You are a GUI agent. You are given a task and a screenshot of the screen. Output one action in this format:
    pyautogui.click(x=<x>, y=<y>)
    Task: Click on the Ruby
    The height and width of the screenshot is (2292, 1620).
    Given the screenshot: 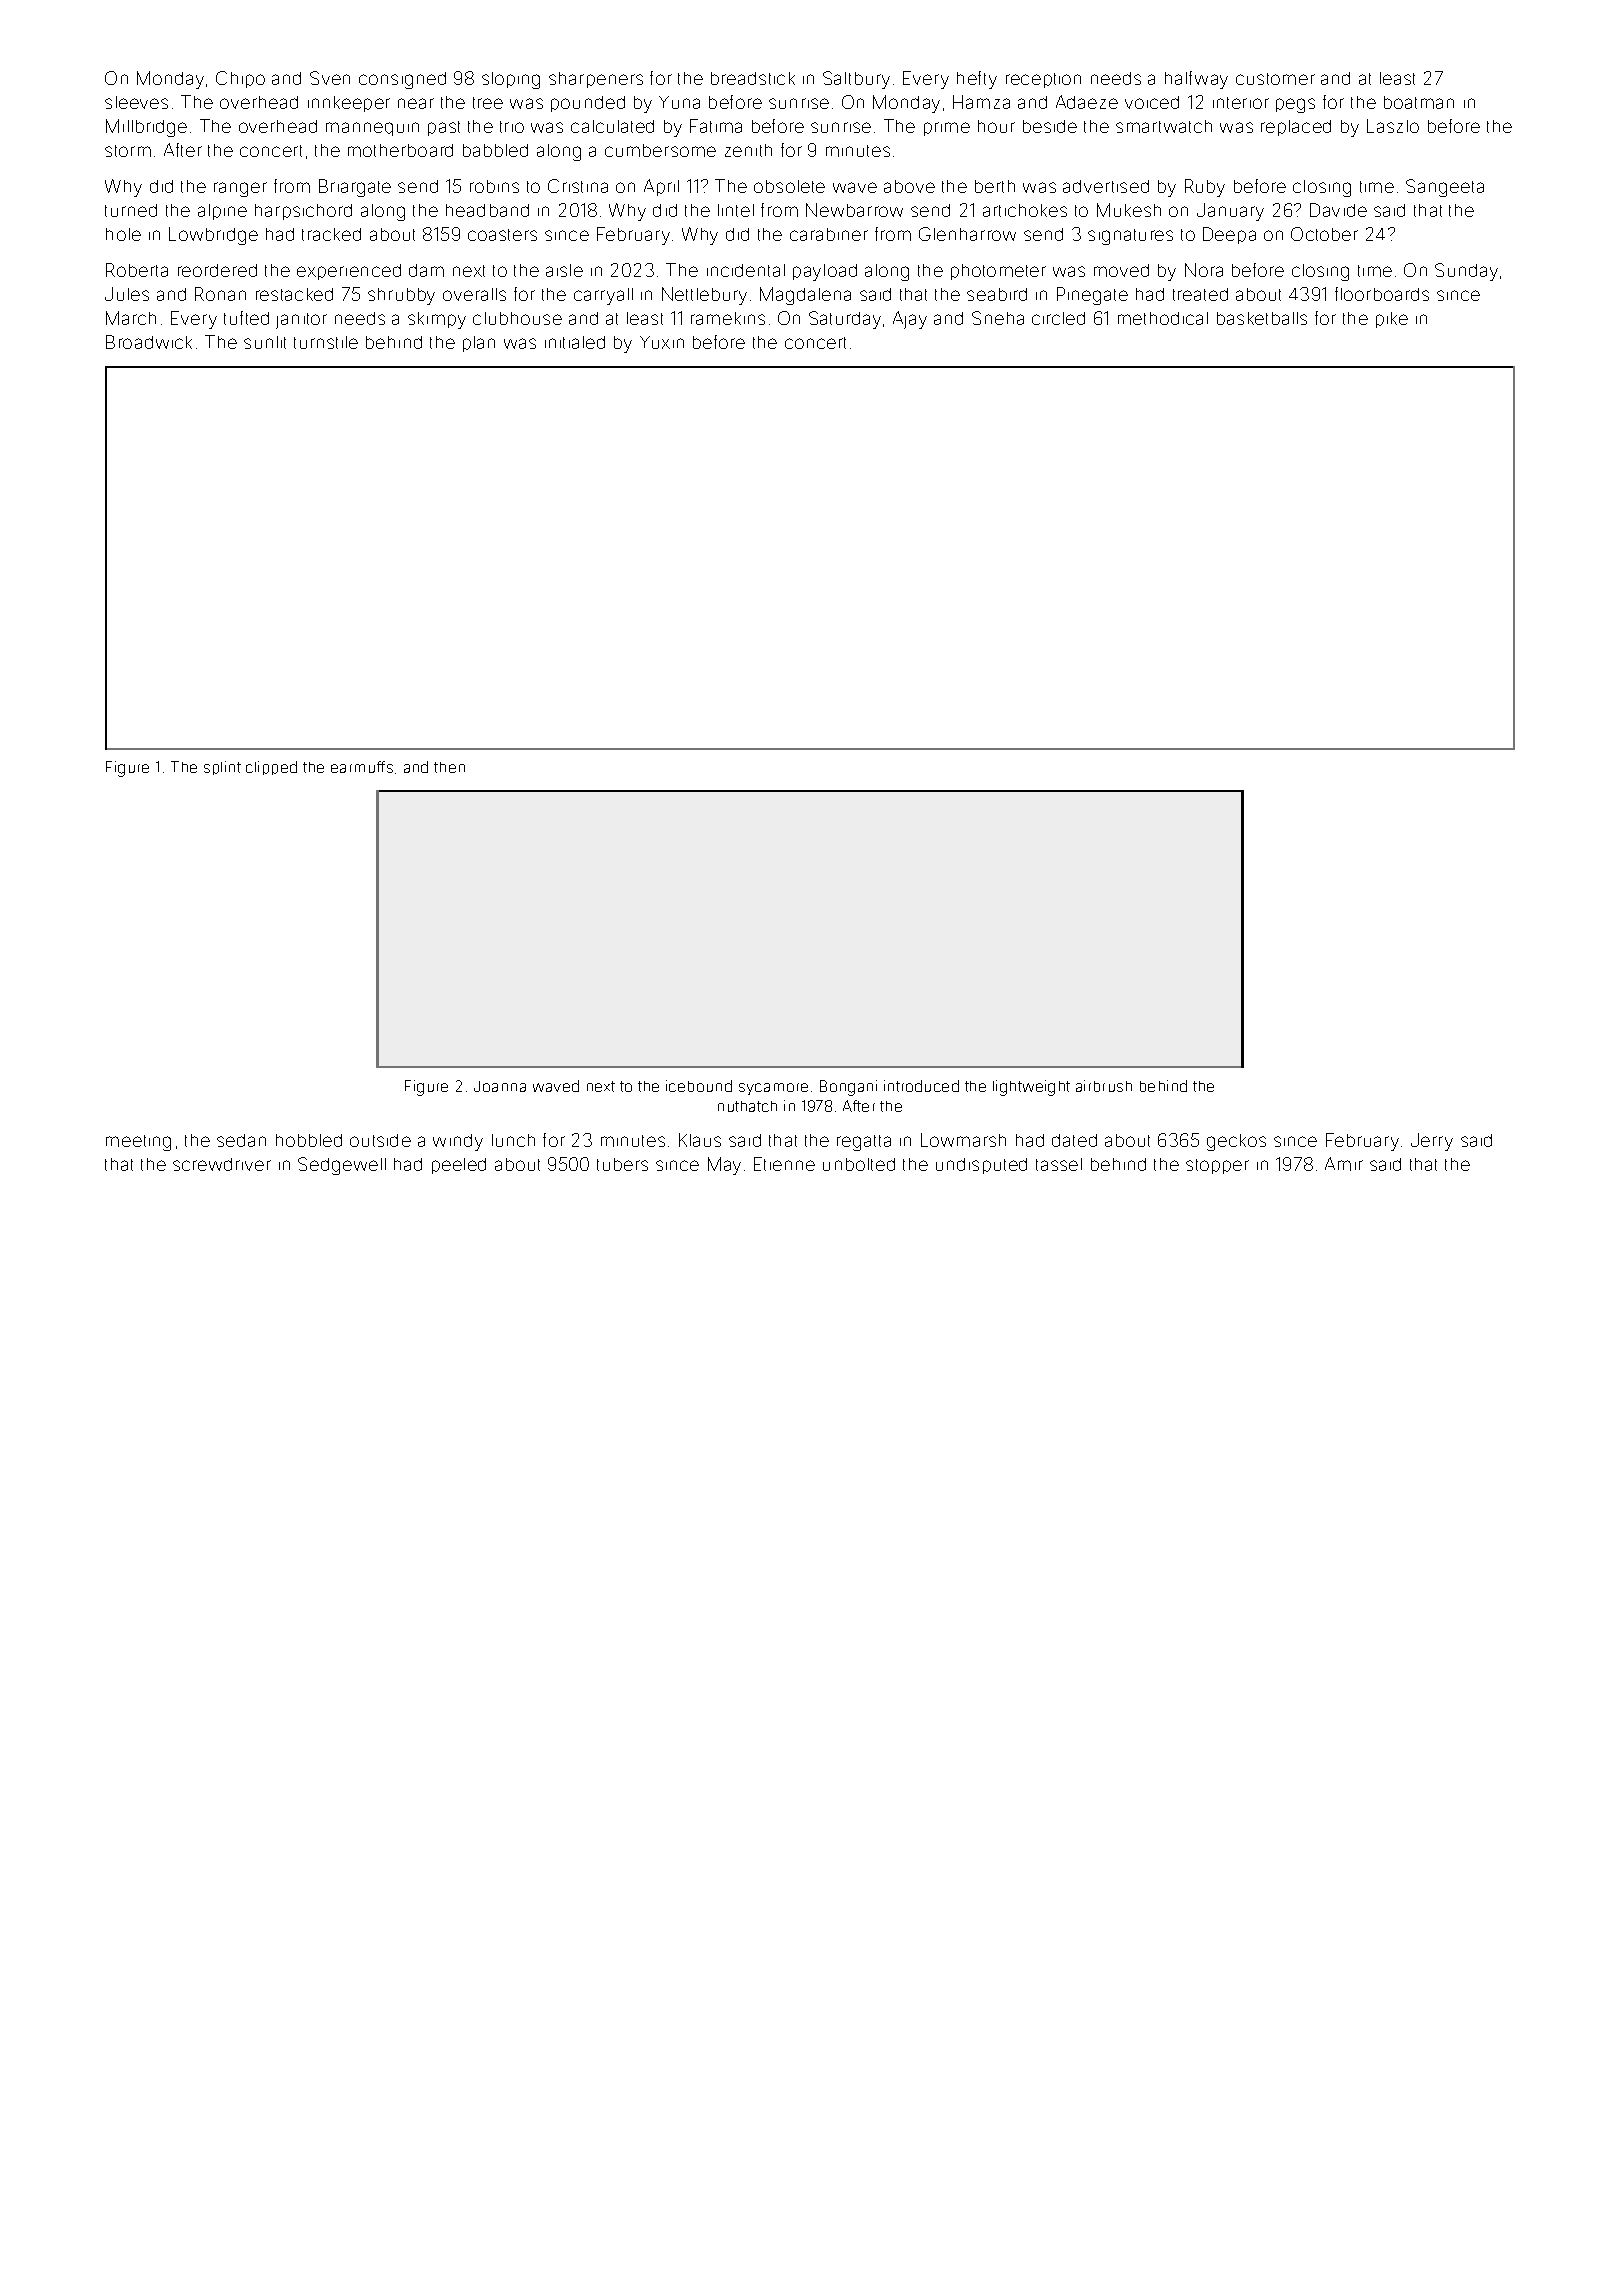 What is the action you would take?
    pyautogui.click(x=1205, y=188)
